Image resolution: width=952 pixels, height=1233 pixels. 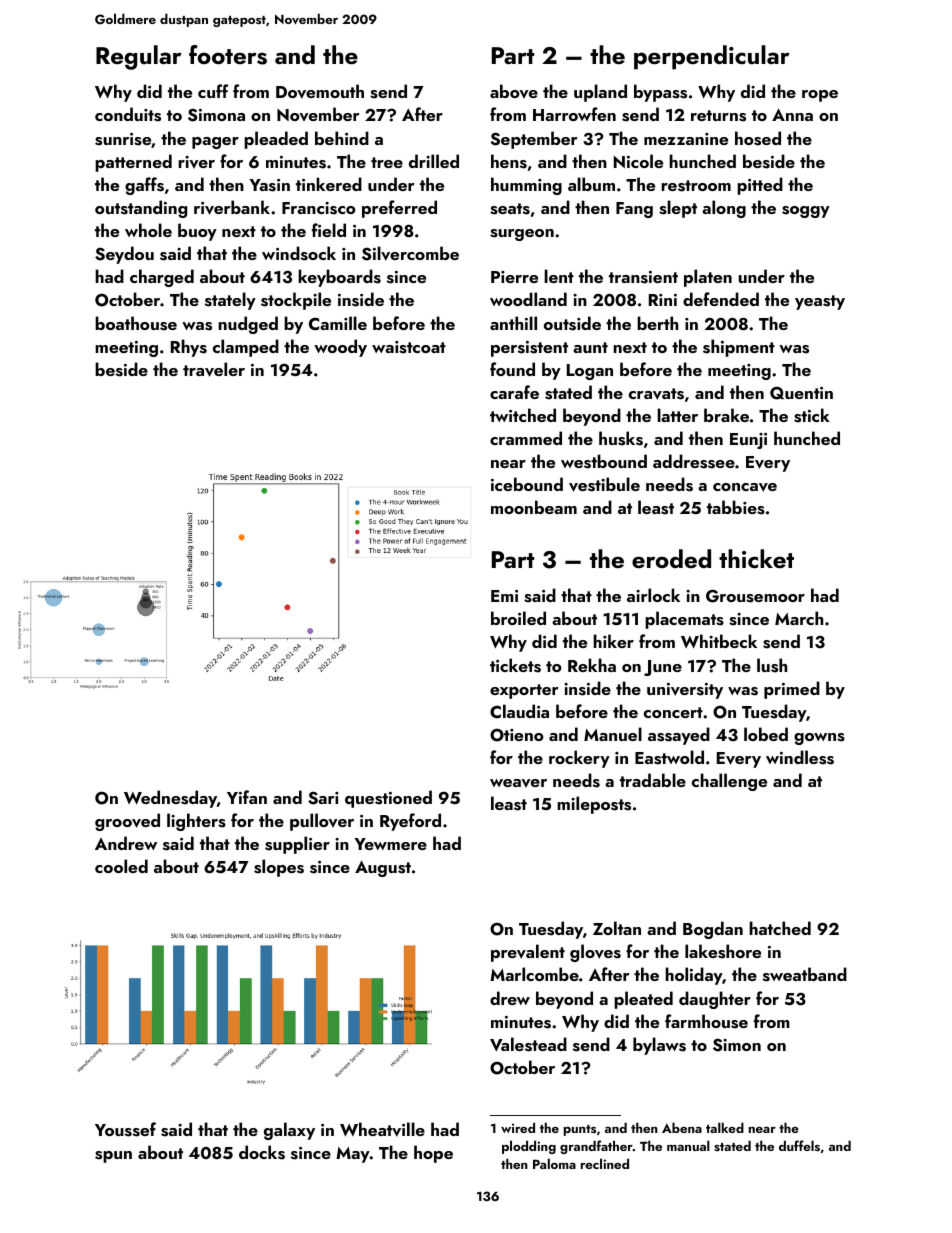 I want to click on behind, so click(x=342, y=138).
